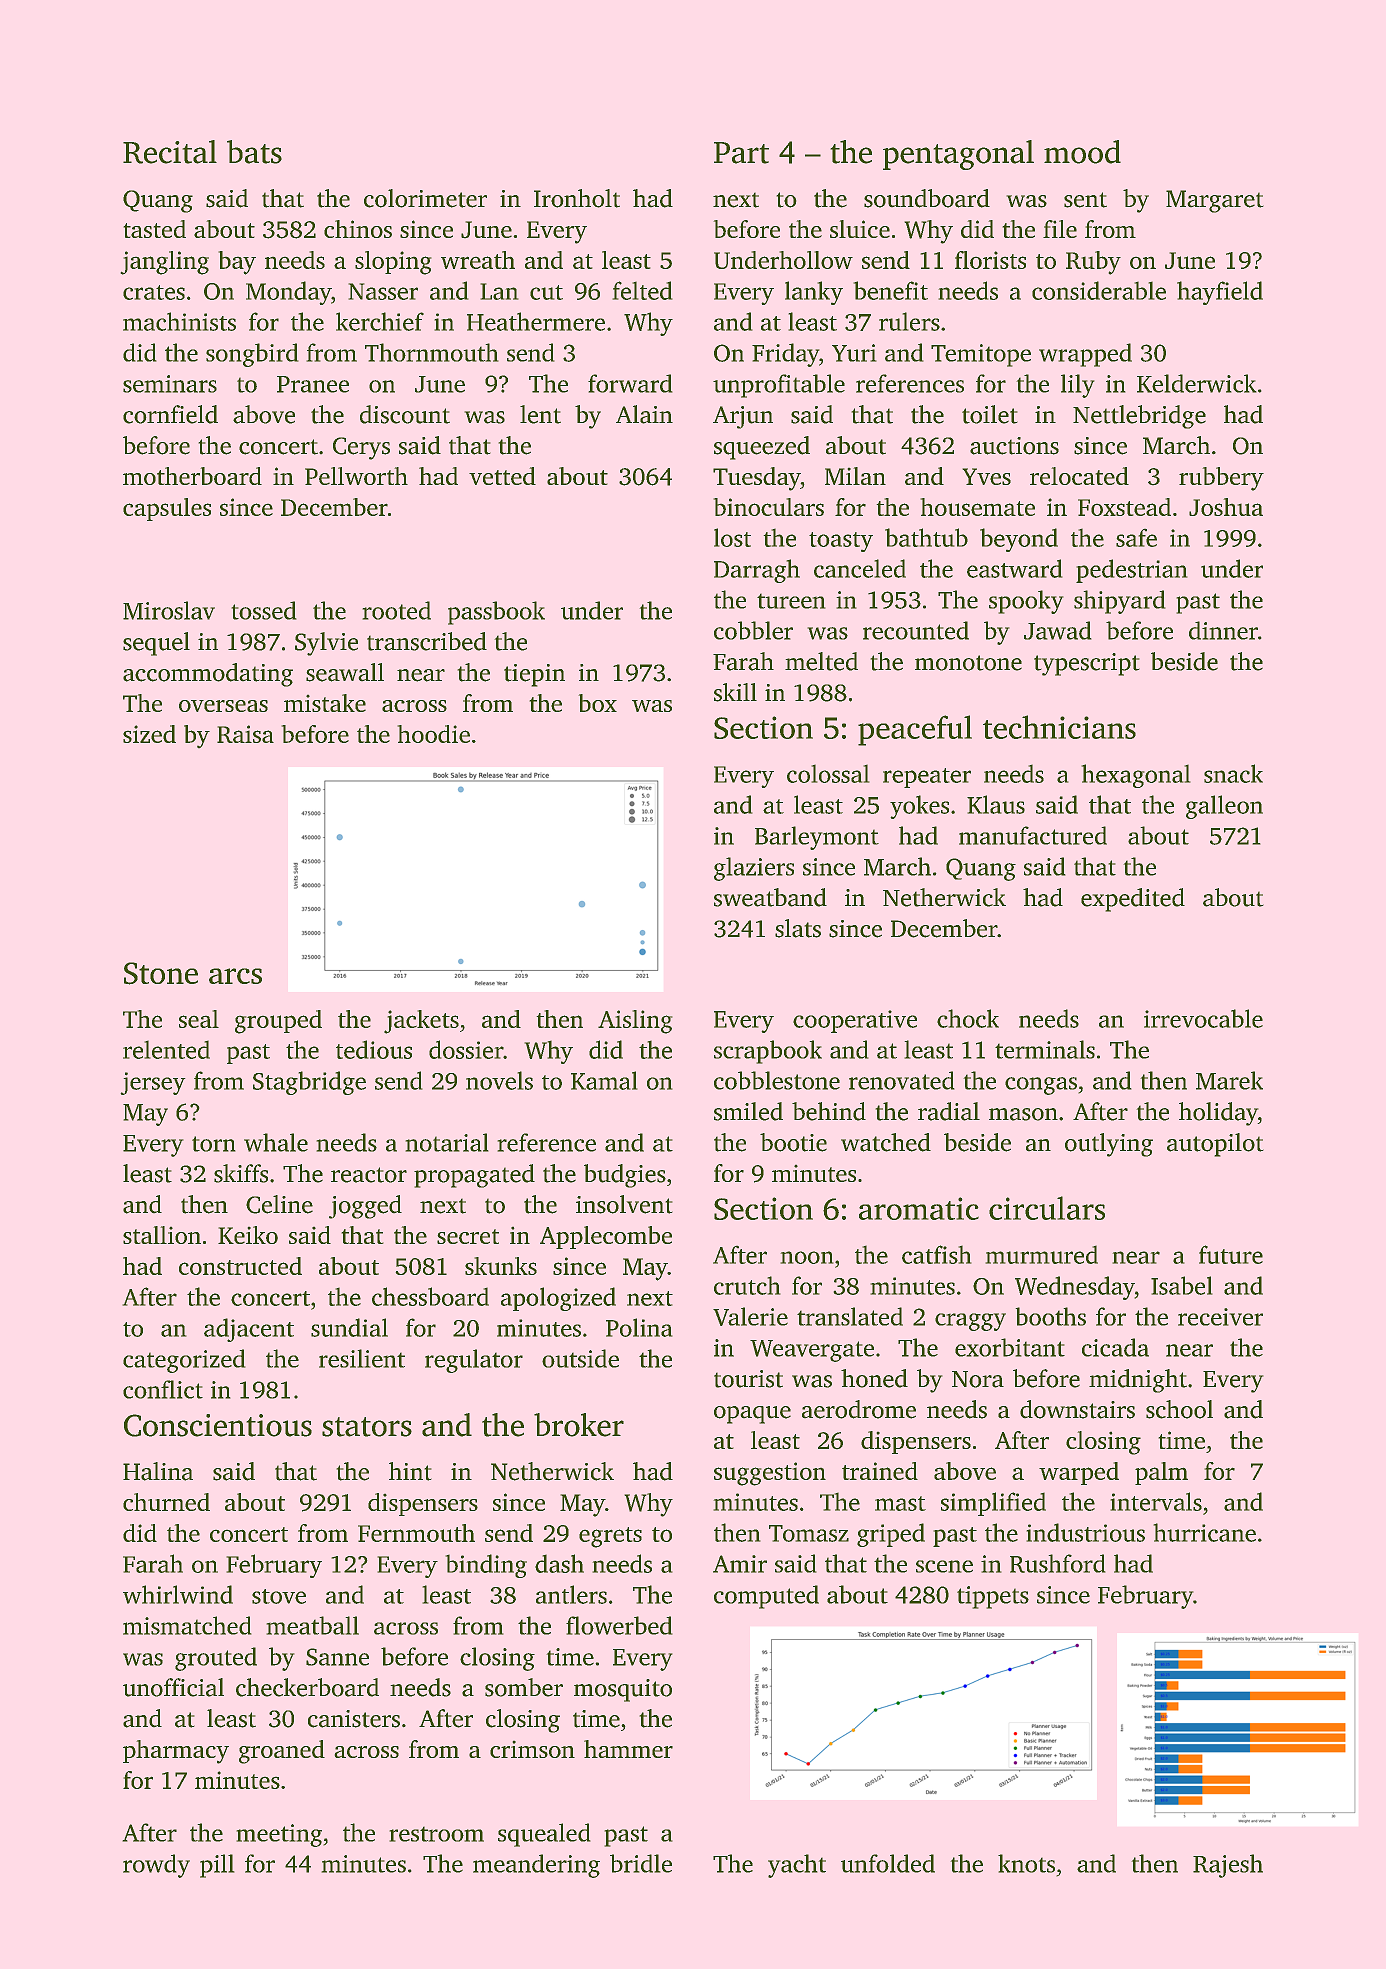 The width and height of the screenshot is (1386, 1969). I want to click on yacht, so click(797, 1866).
